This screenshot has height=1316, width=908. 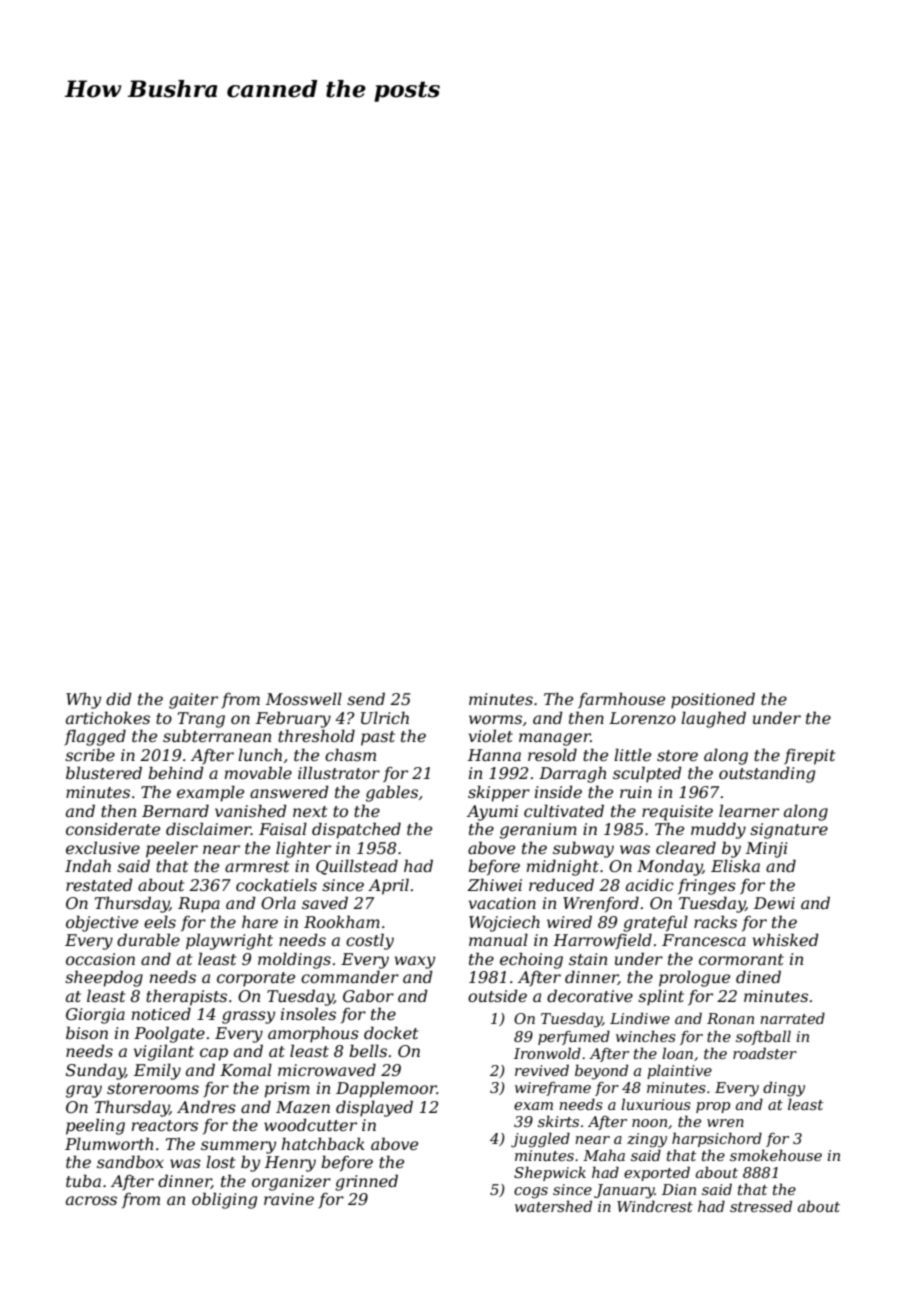 What do you see at coordinates (304, 698) in the screenshot?
I see `Mosswell` at bounding box center [304, 698].
